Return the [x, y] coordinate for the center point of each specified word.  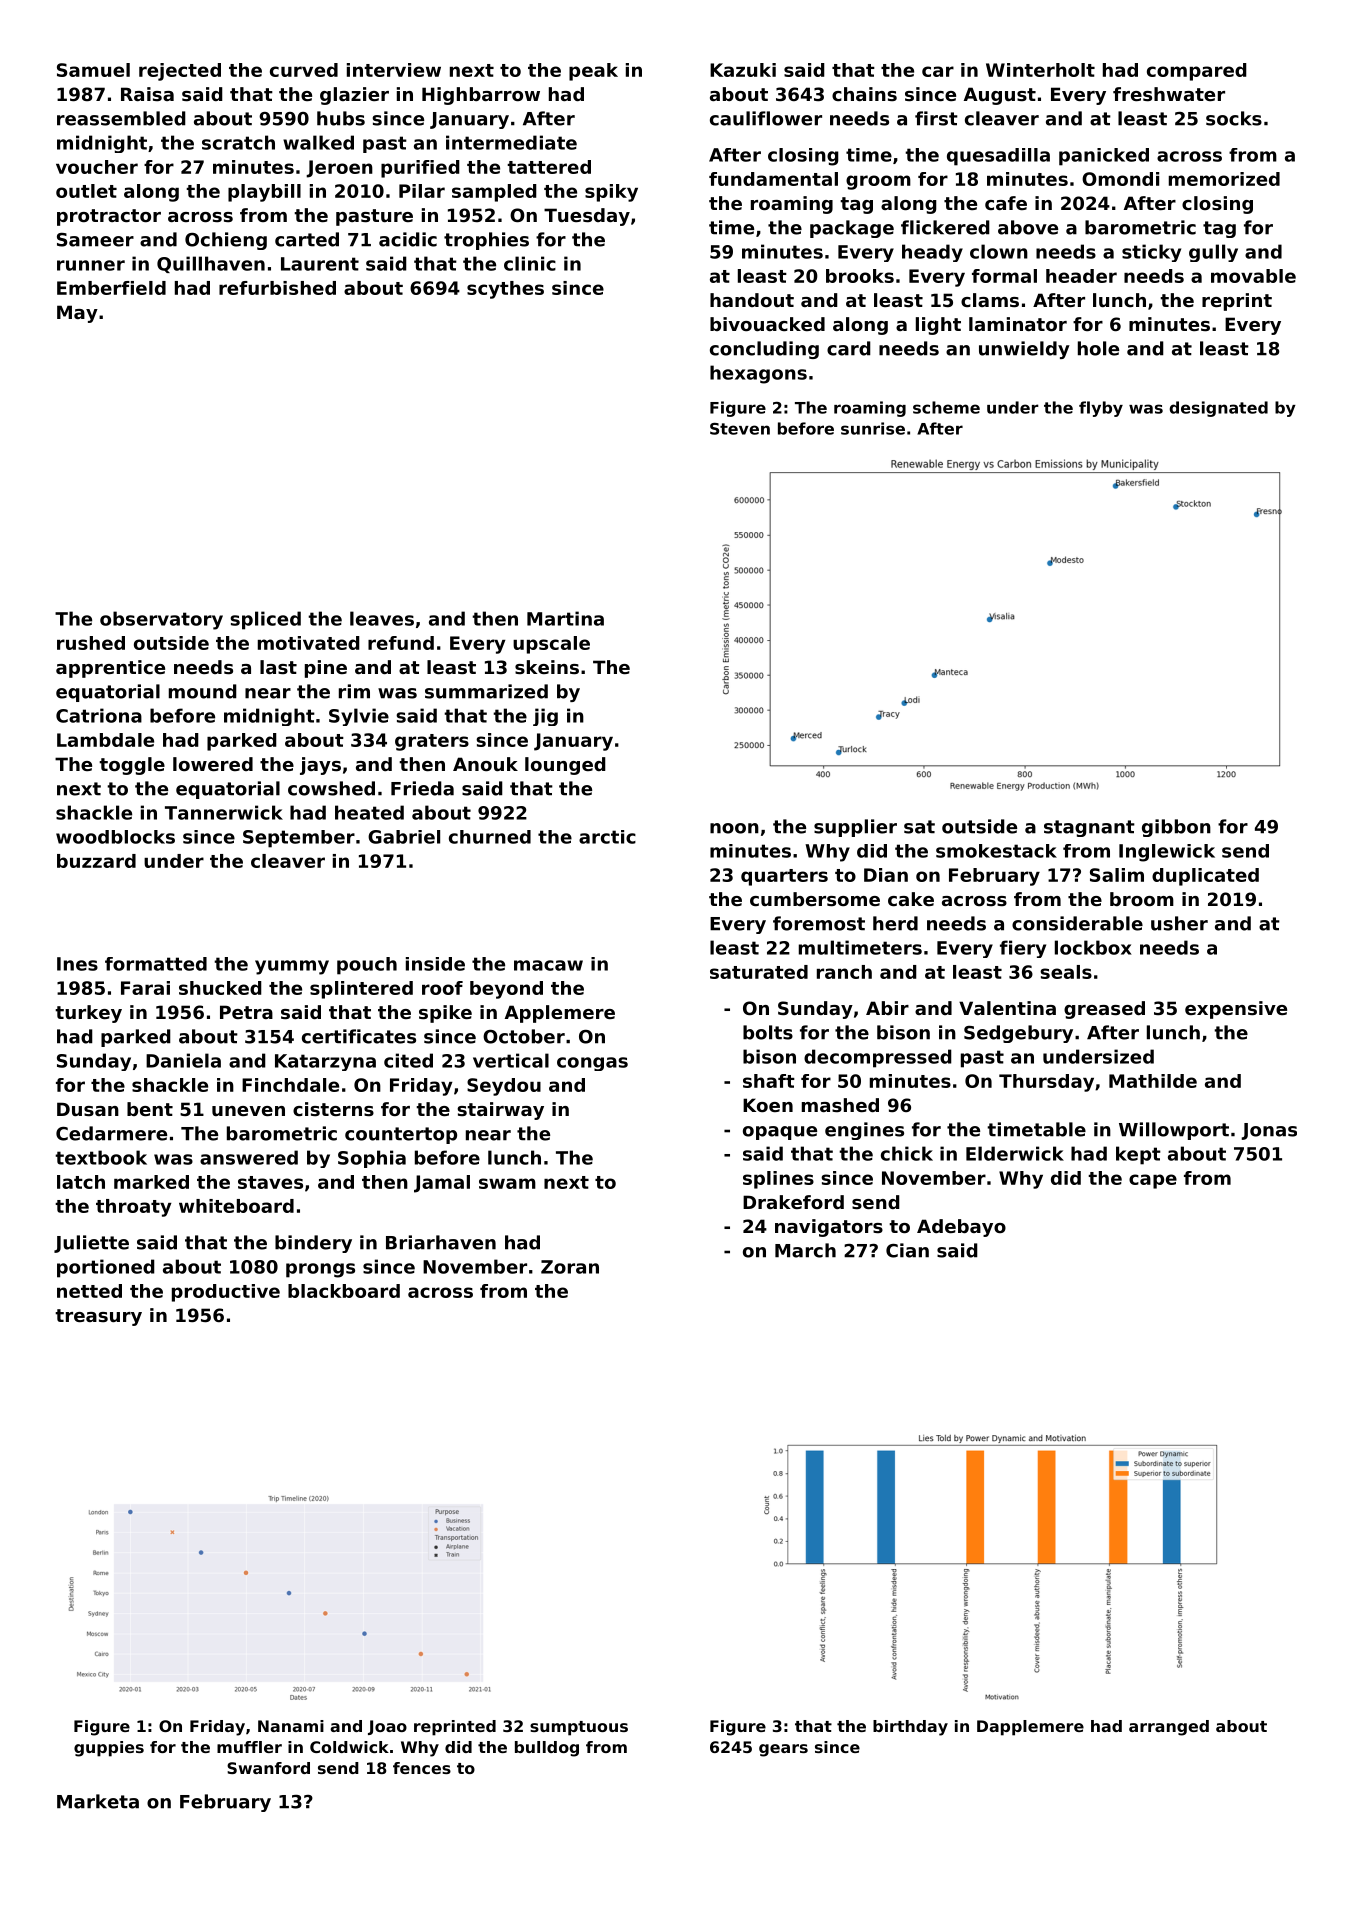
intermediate [511, 142]
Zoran [570, 1267]
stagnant [1089, 828]
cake [911, 899]
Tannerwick [224, 812]
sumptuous [579, 1728]
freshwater [1169, 94]
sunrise [873, 428]
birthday [910, 1728]
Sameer [95, 240]
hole [1098, 348]
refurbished [277, 288]
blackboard [344, 1291]
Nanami [291, 1726]
